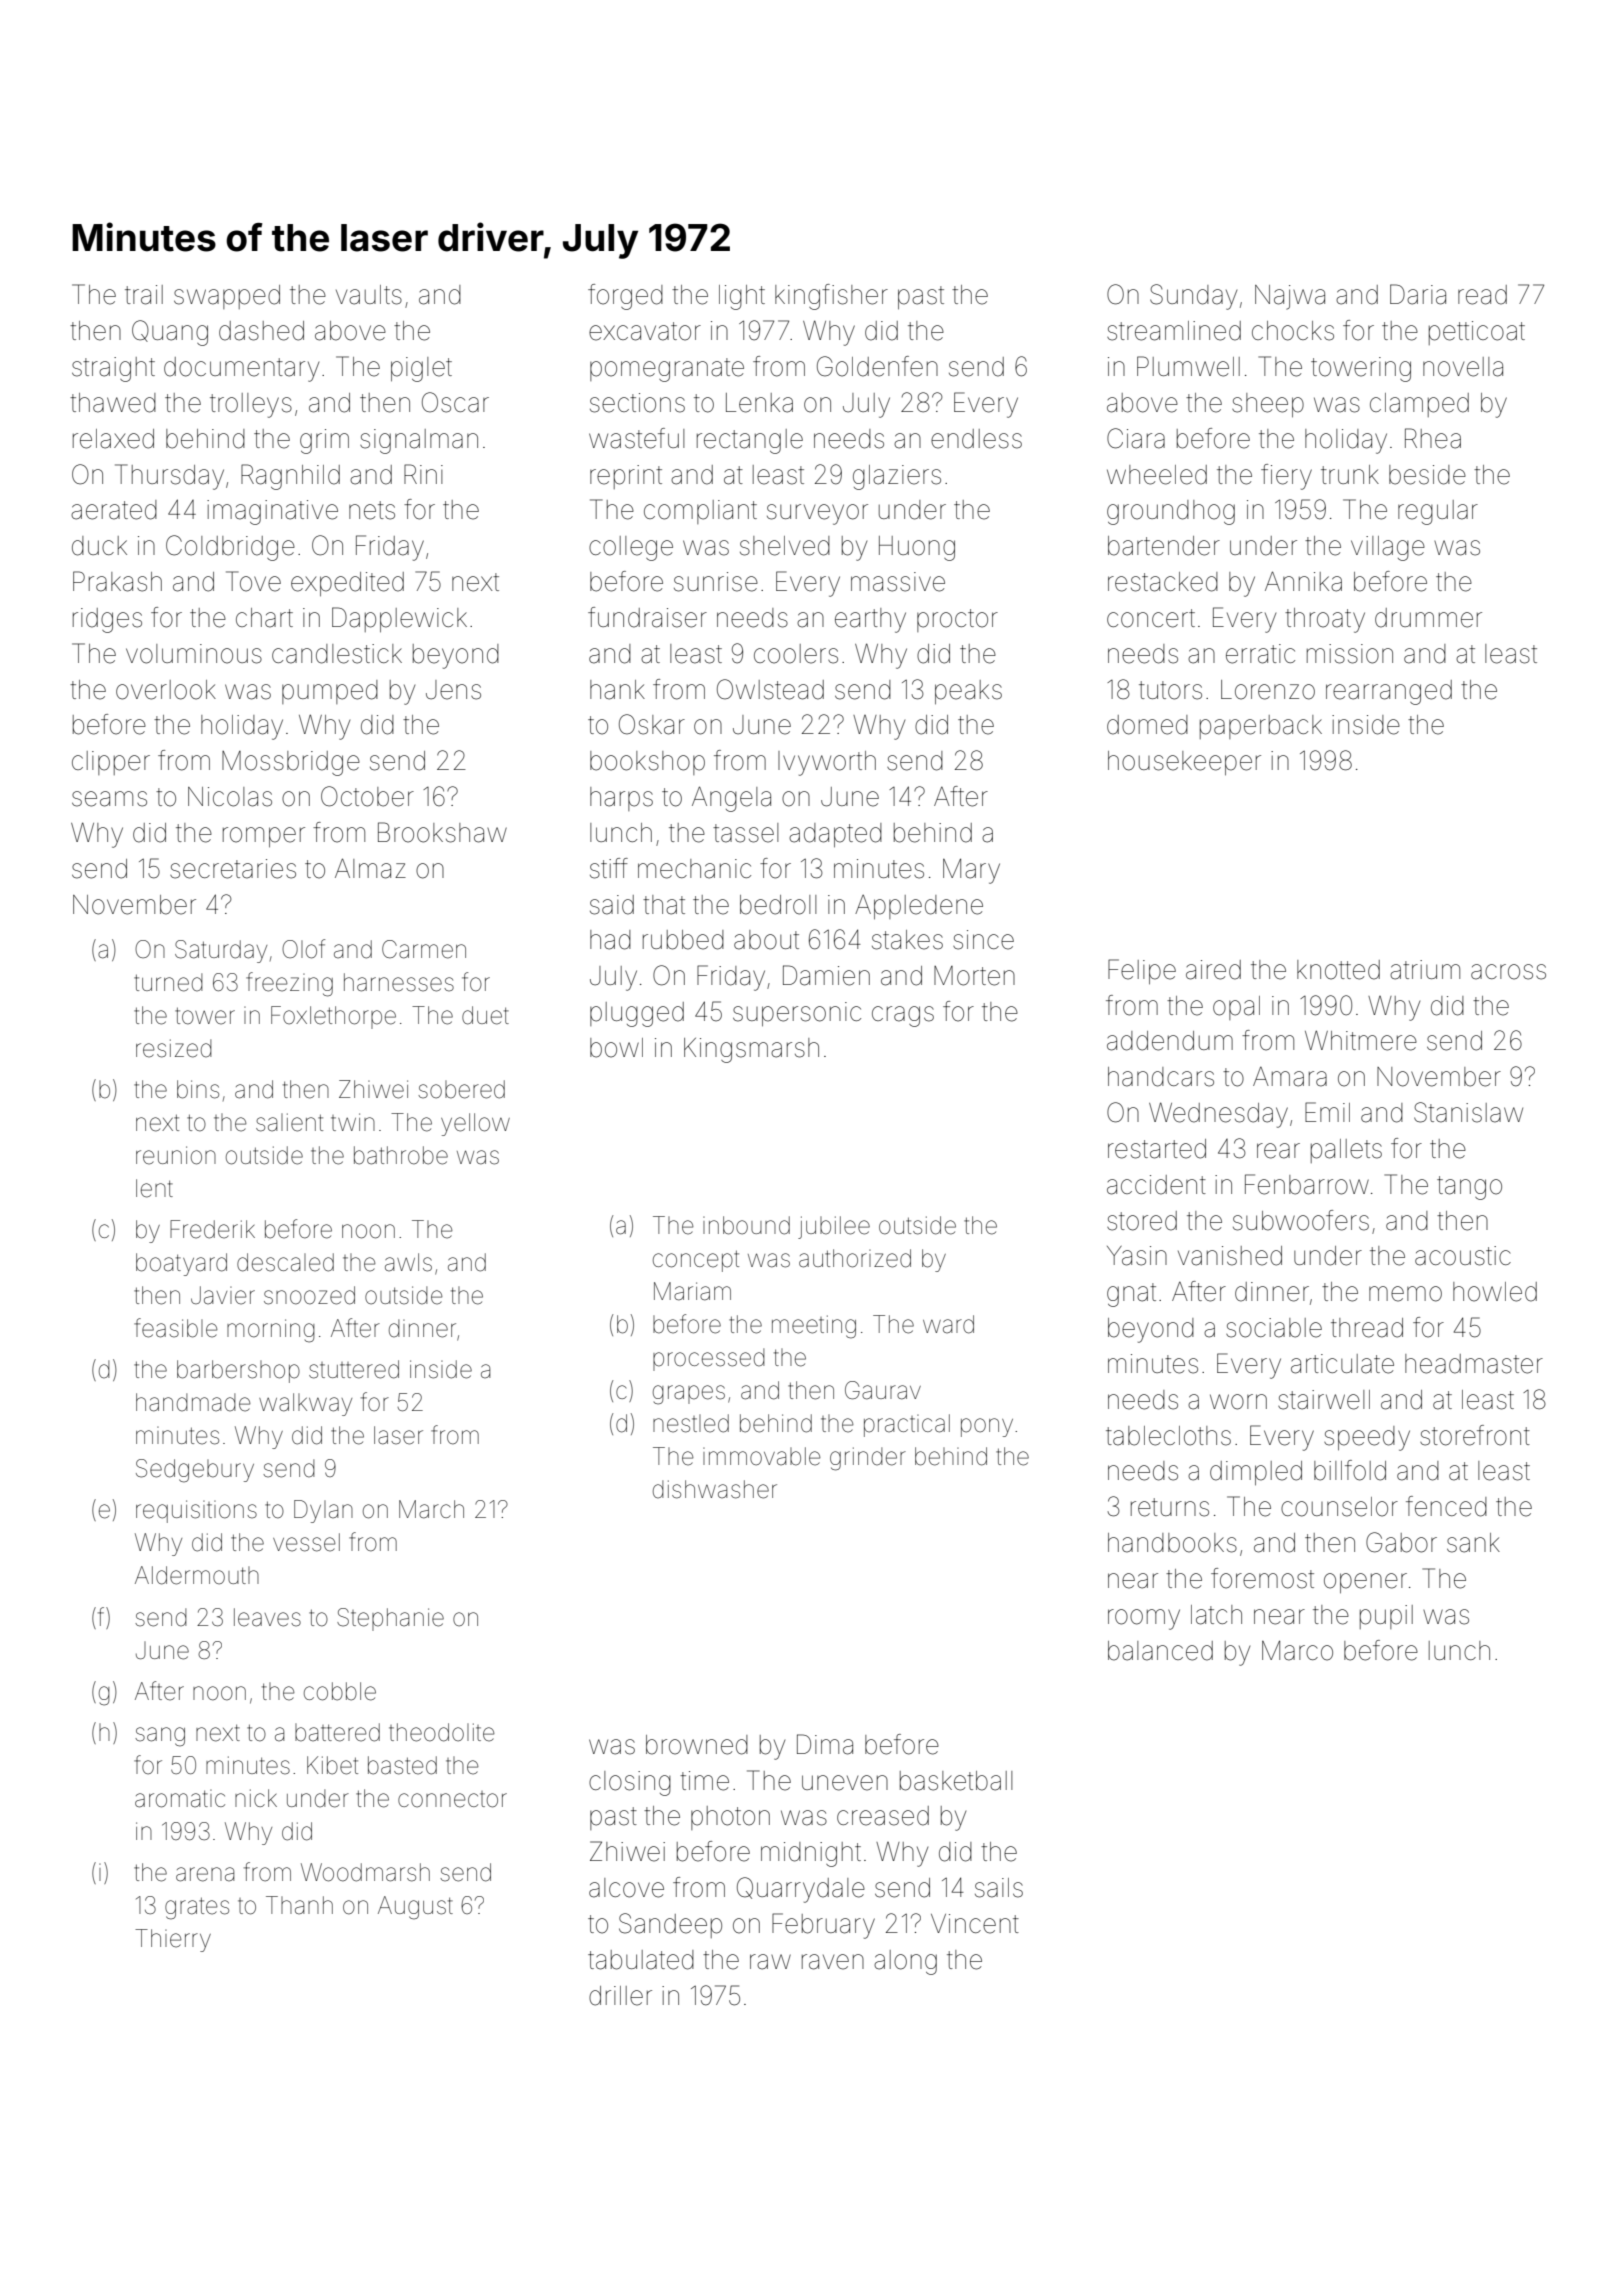  What do you see at coordinates (1428, 618) in the screenshot?
I see `drummer` at bounding box center [1428, 618].
